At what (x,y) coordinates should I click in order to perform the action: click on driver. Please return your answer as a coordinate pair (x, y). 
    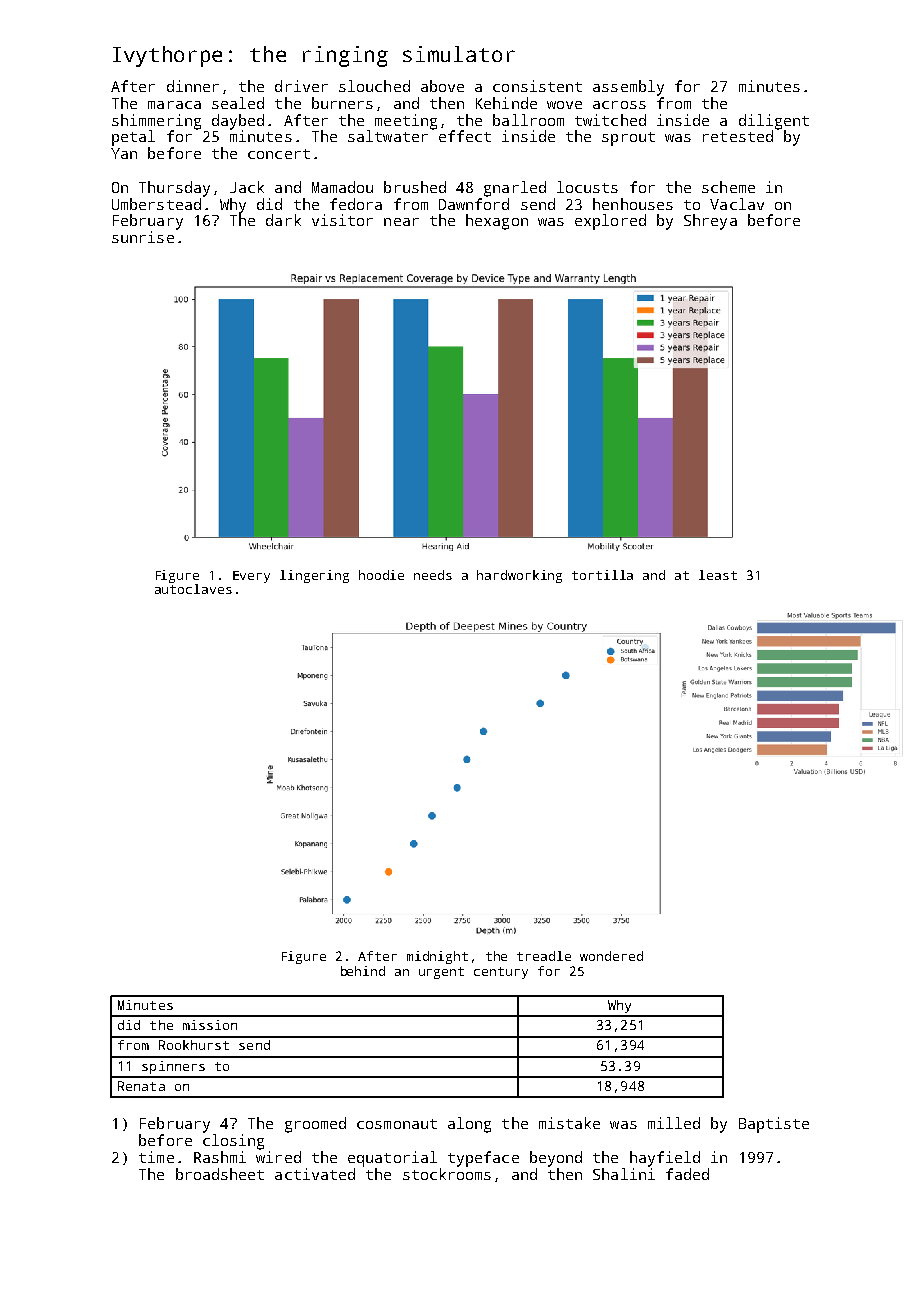
    Looking at the image, I should click on (301, 86).
